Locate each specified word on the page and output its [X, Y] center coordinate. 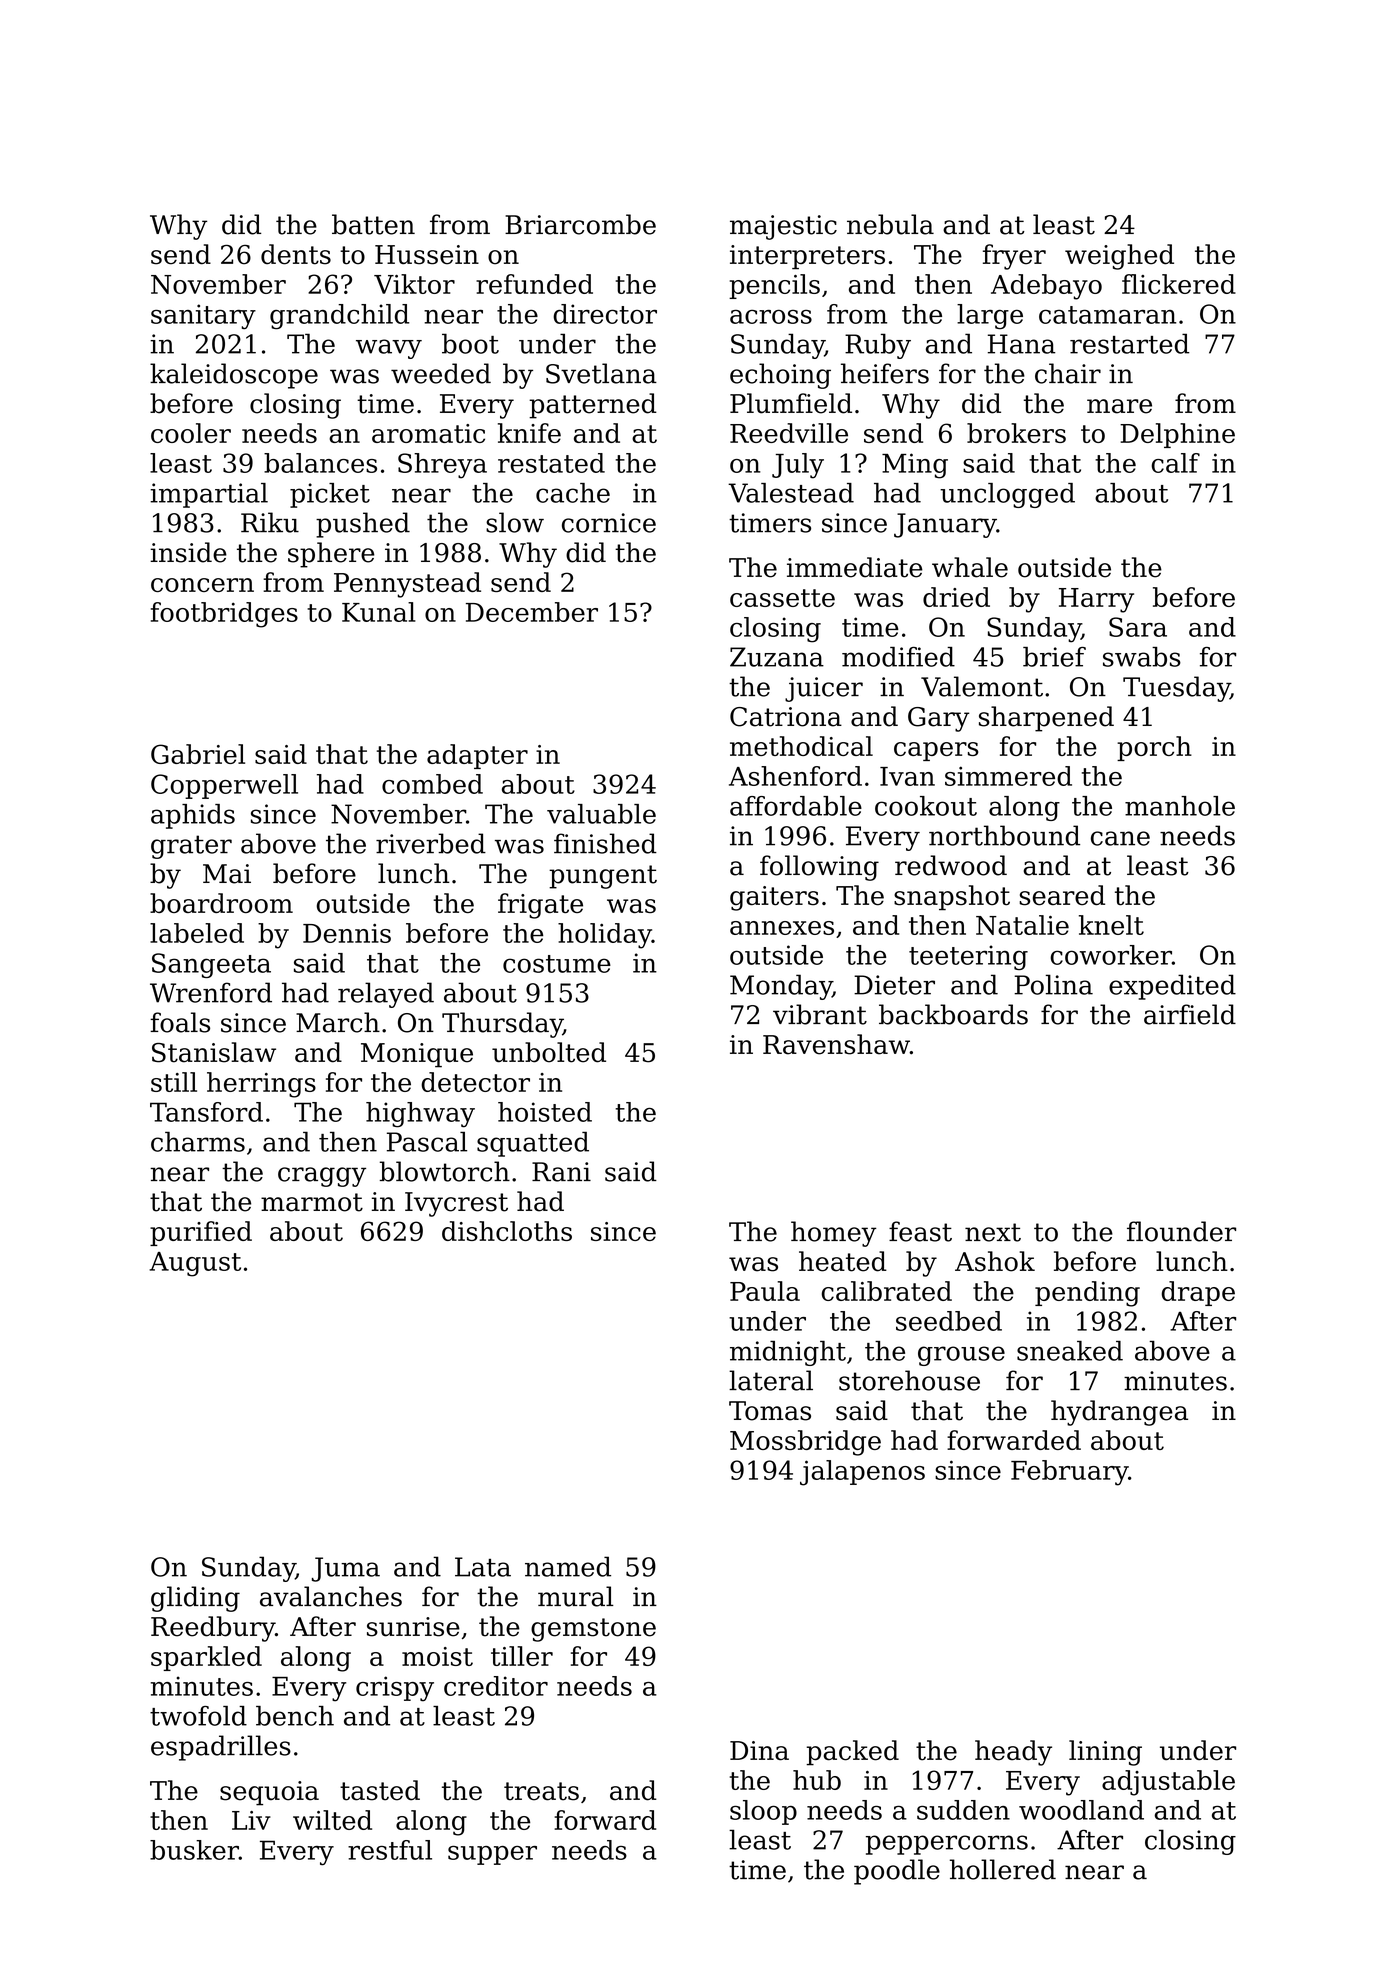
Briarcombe [580, 224]
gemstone [593, 1630]
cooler [191, 433]
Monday [781, 987]
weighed [1119, 257]
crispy [395, 1689]
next [993, 1232]
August [195, 1264]
